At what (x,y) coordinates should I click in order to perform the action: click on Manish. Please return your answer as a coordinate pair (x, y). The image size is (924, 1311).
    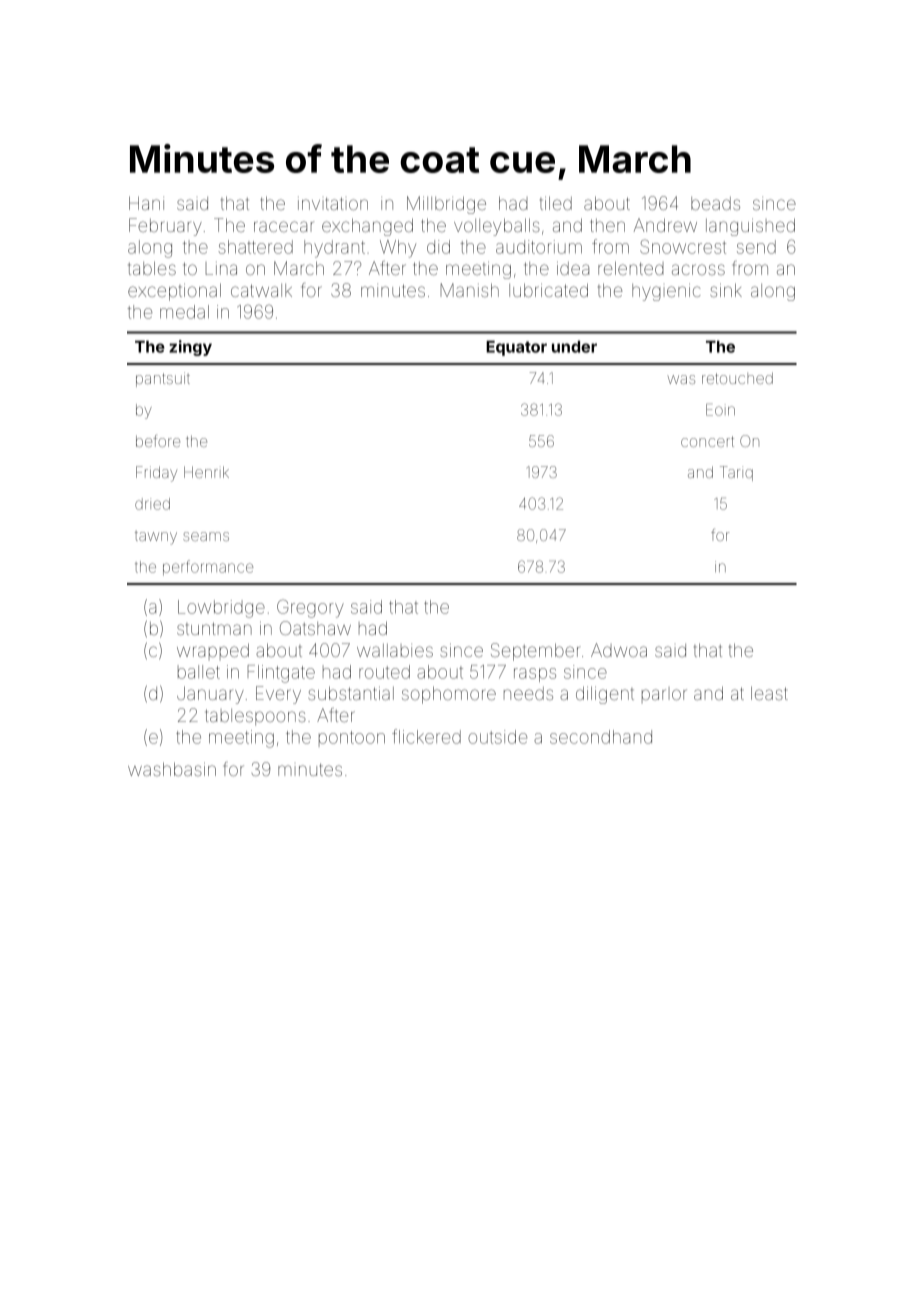
    Looking at the image, I should click on (470, 290).
